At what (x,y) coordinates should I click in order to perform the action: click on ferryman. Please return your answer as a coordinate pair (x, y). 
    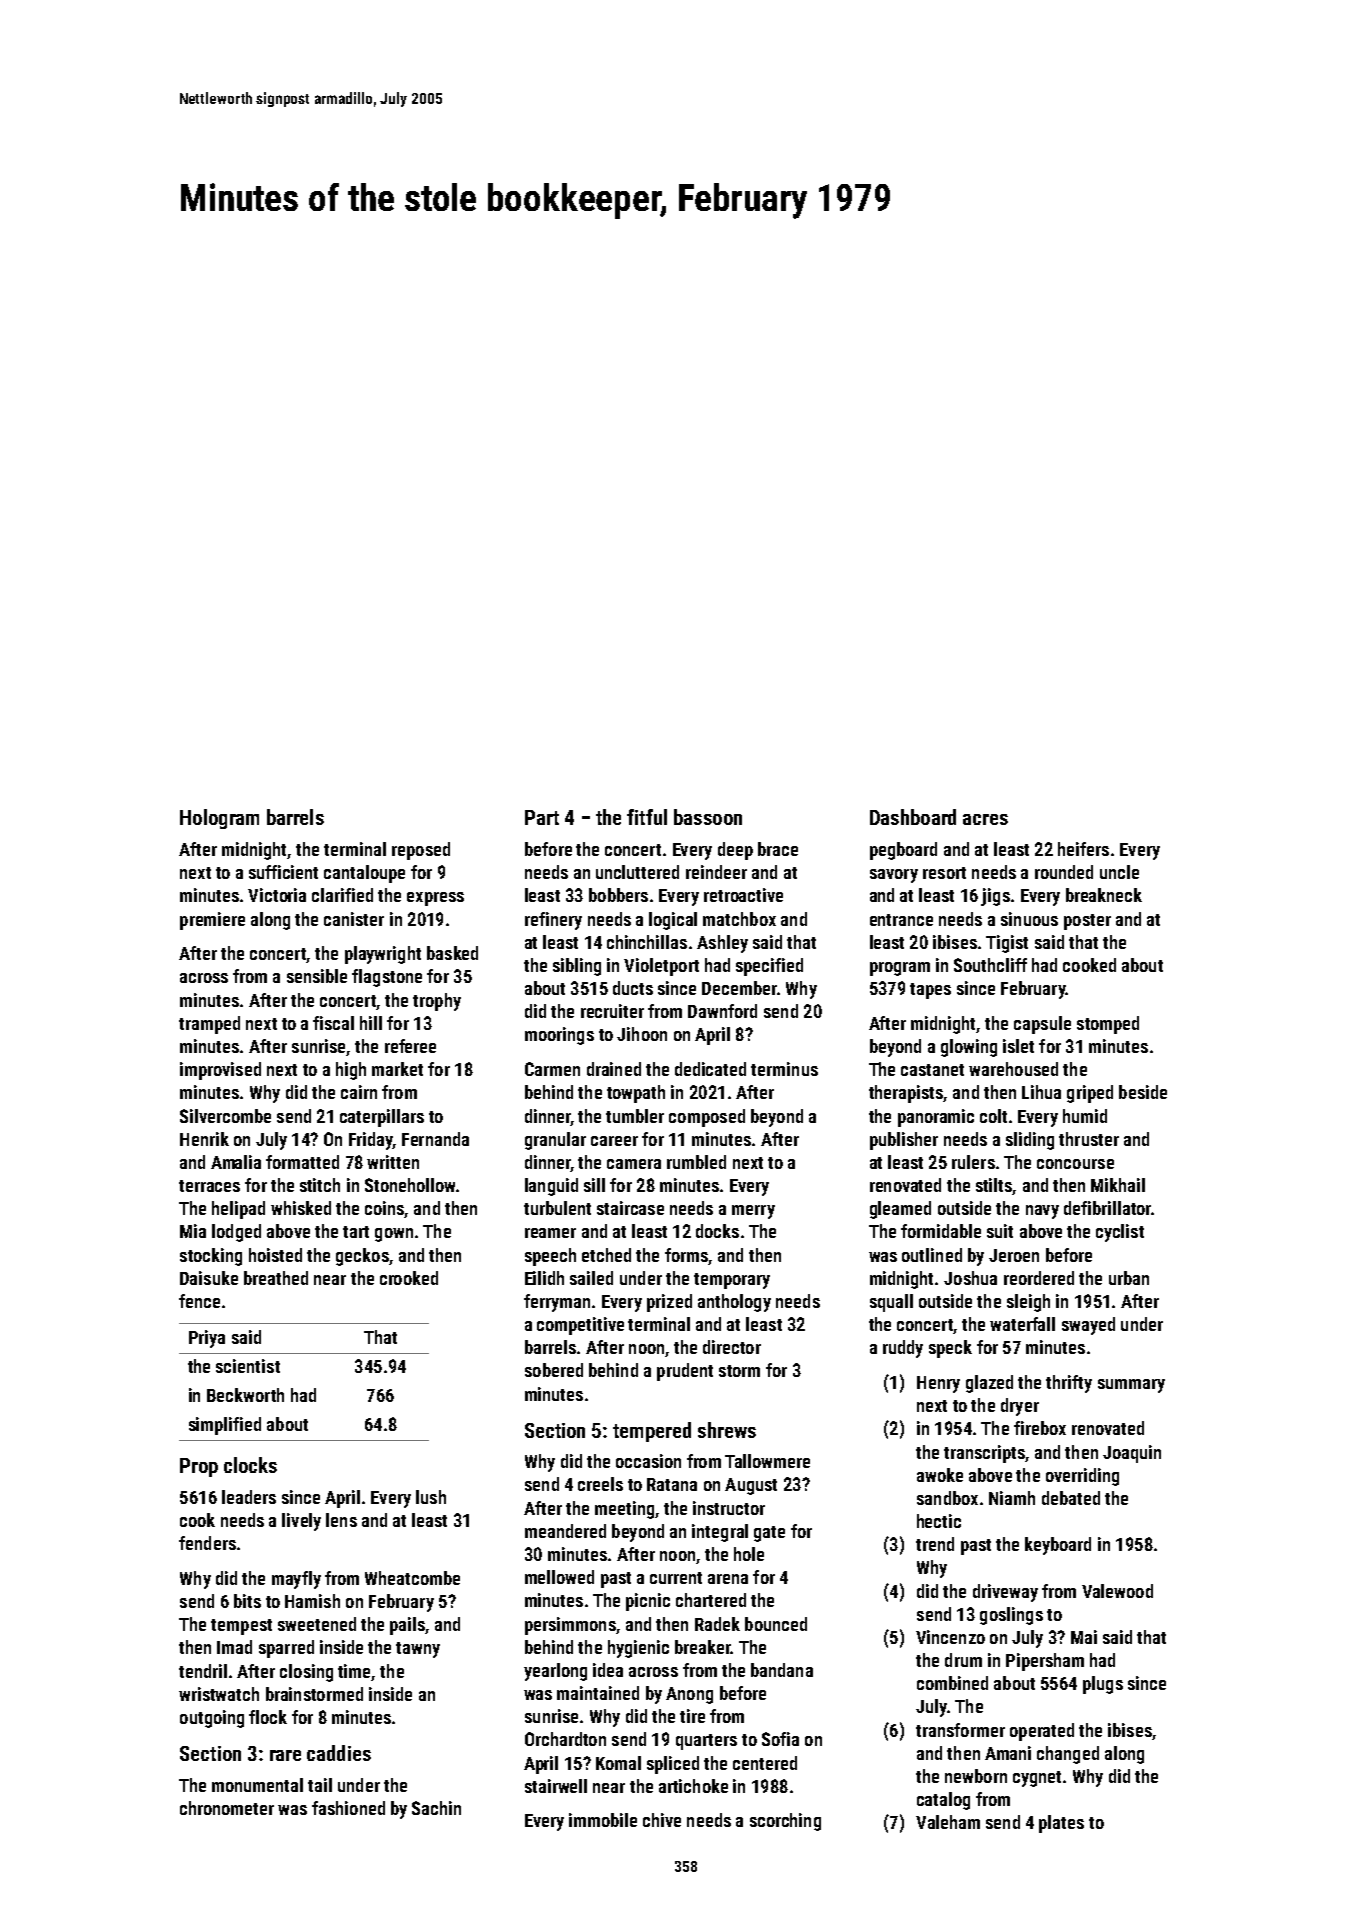
    Looking at the image, I should click on (557, 1303).
